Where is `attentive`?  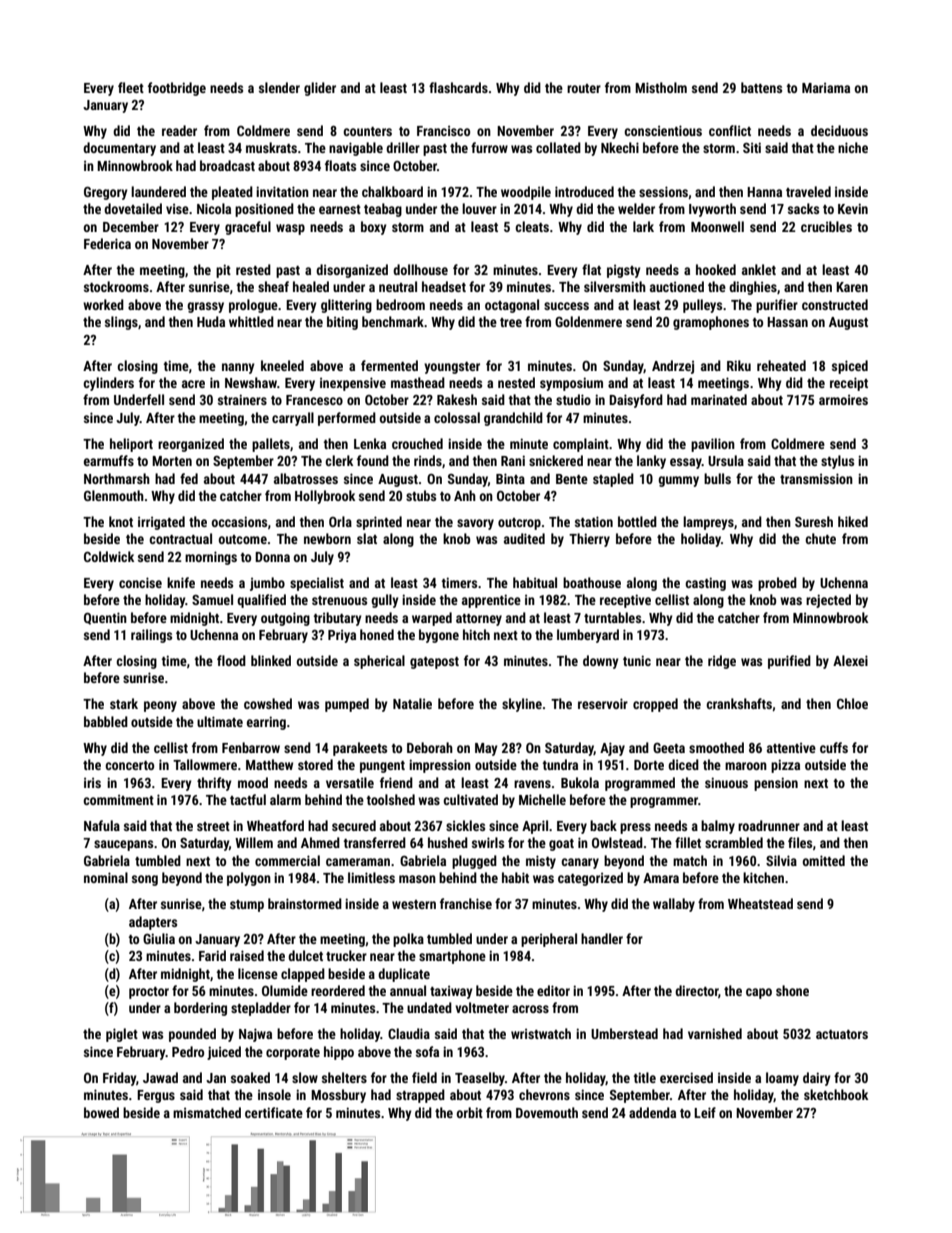 attentive is located at coordinates (791, 748).
